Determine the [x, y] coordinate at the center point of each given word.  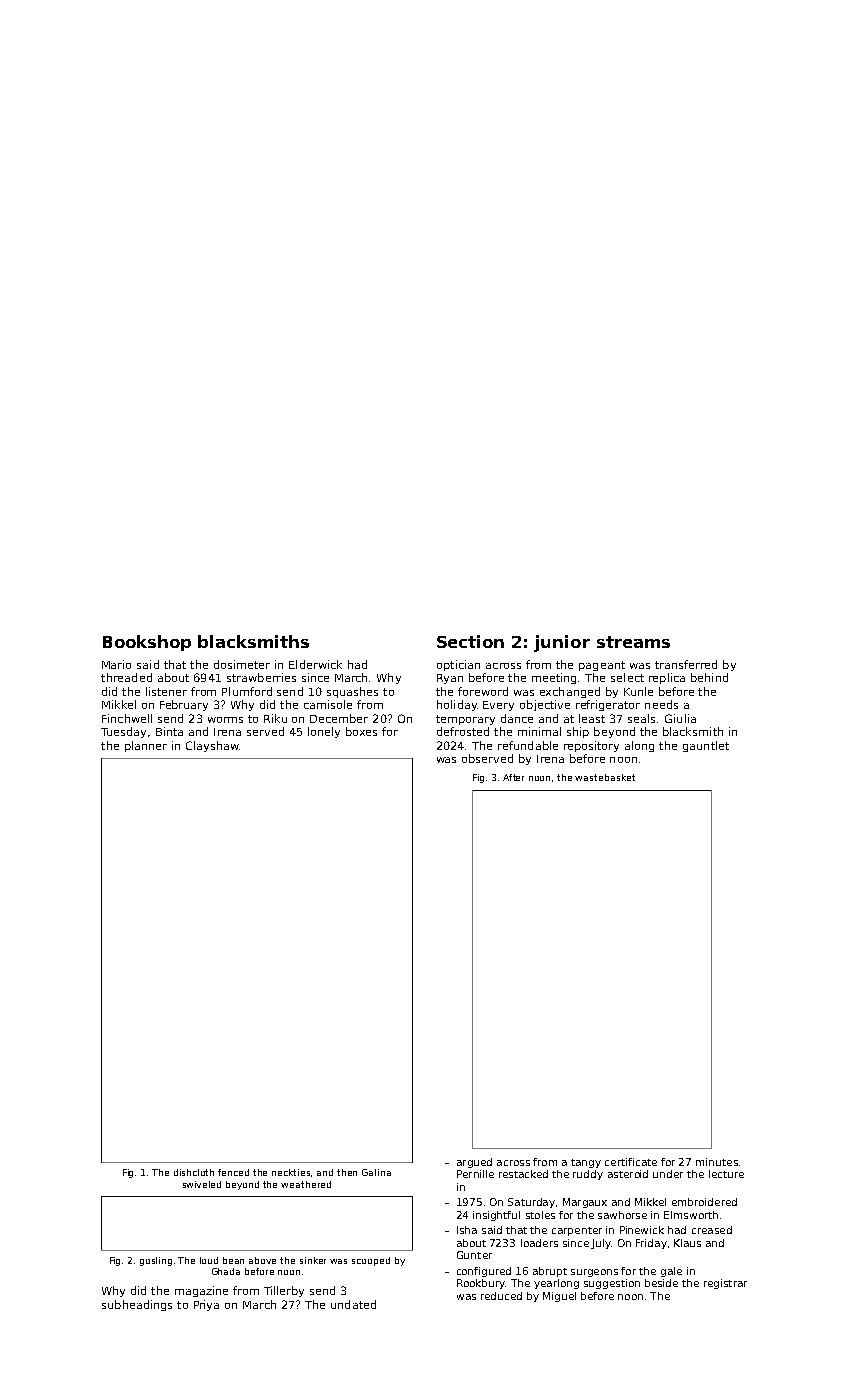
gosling [156, 1261]
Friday [651, 1244]
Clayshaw [212, 746]
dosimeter [242, 664]
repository [591, 746]
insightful [496, 1216]
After [513, 777]
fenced [233, 1172]
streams [633, 642]
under [668, 1174]
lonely [324, 732]
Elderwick [315, 664]
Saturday [531, 1203]
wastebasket [605, 777]
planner [146, 746]
